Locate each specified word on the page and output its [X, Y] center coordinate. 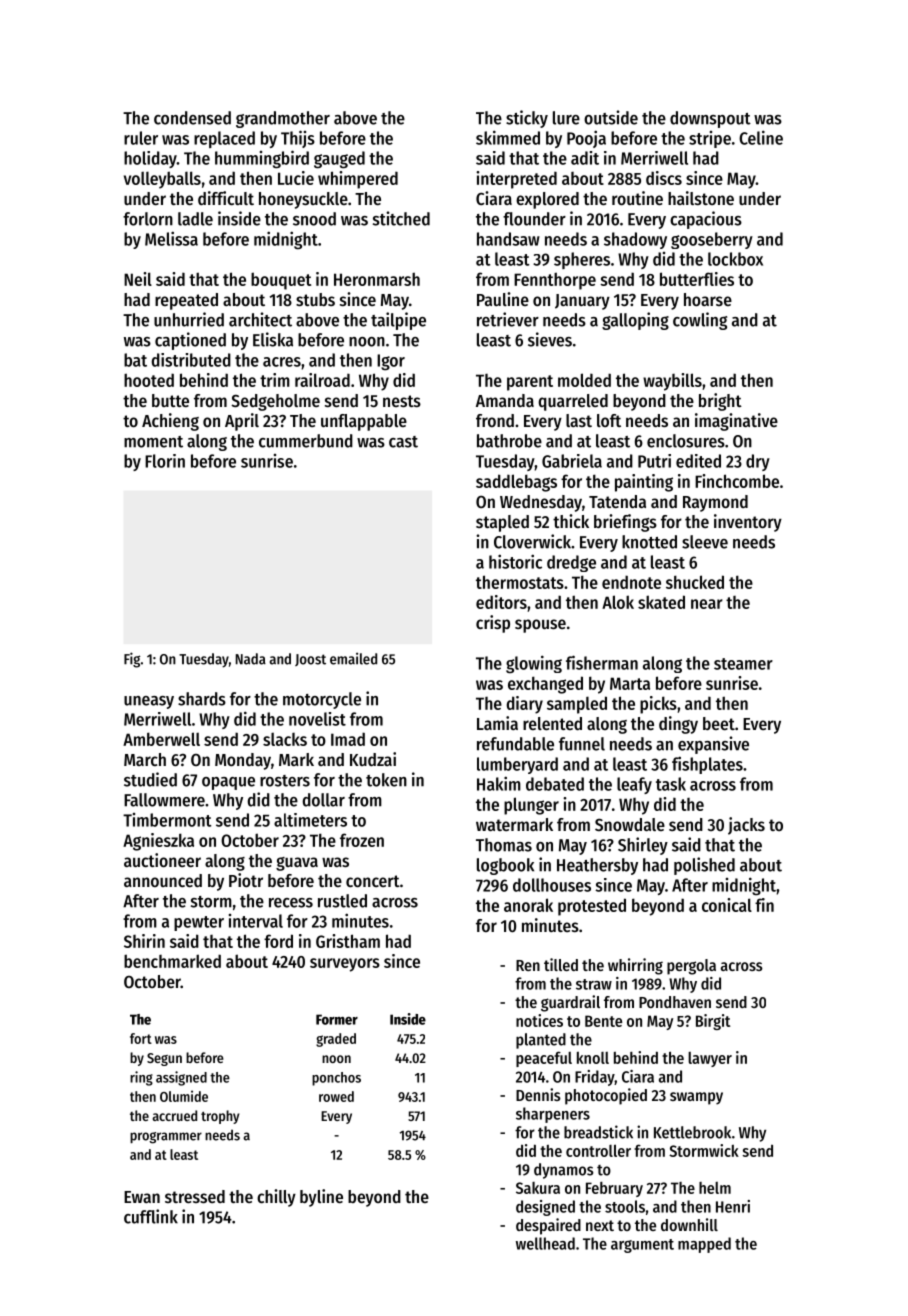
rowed [336, 1096]
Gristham [348, 941]
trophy [220, 1117]
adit [585, 158]
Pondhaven [675, 1002]
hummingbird [262, 159]
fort [141, 1038]
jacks [746, 826]
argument [642, 1246]
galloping [635, 321]
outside [611, 117]
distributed [191, 360]
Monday [243, 761]
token [386, 780]
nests [402, 401]
